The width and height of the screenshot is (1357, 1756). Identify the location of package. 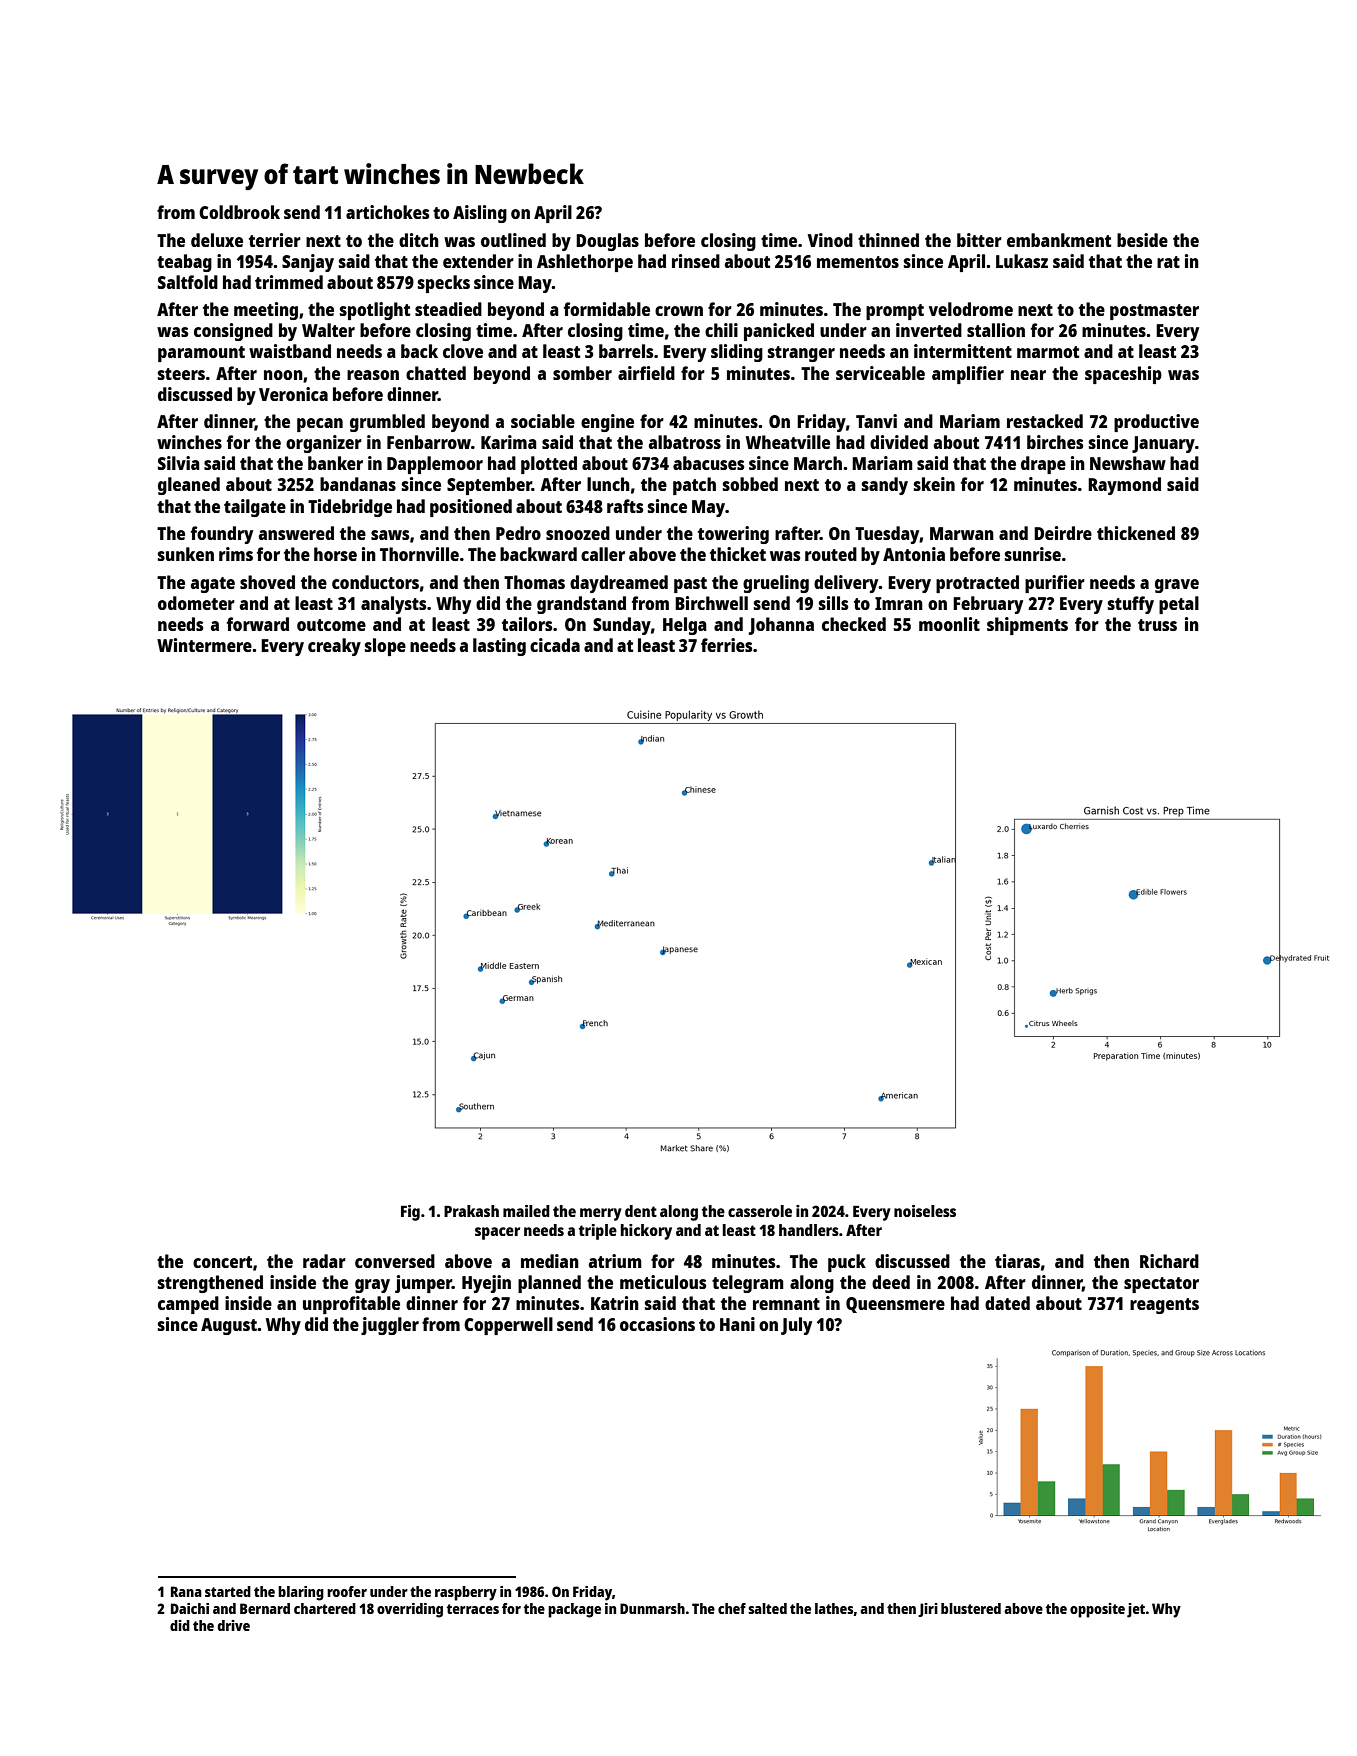
(574, 1610).
